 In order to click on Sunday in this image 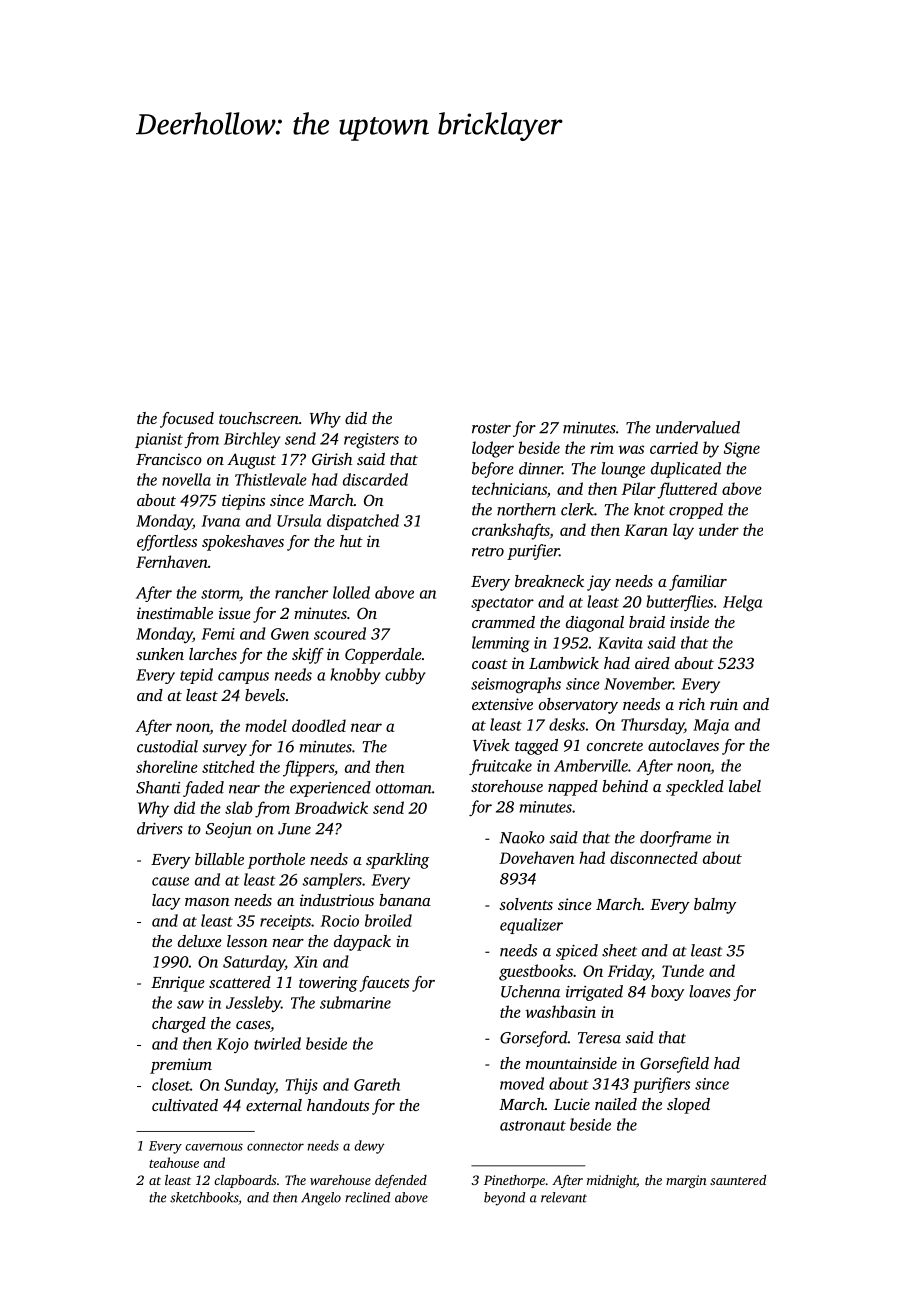, I will do `click(249, 1086)`.
